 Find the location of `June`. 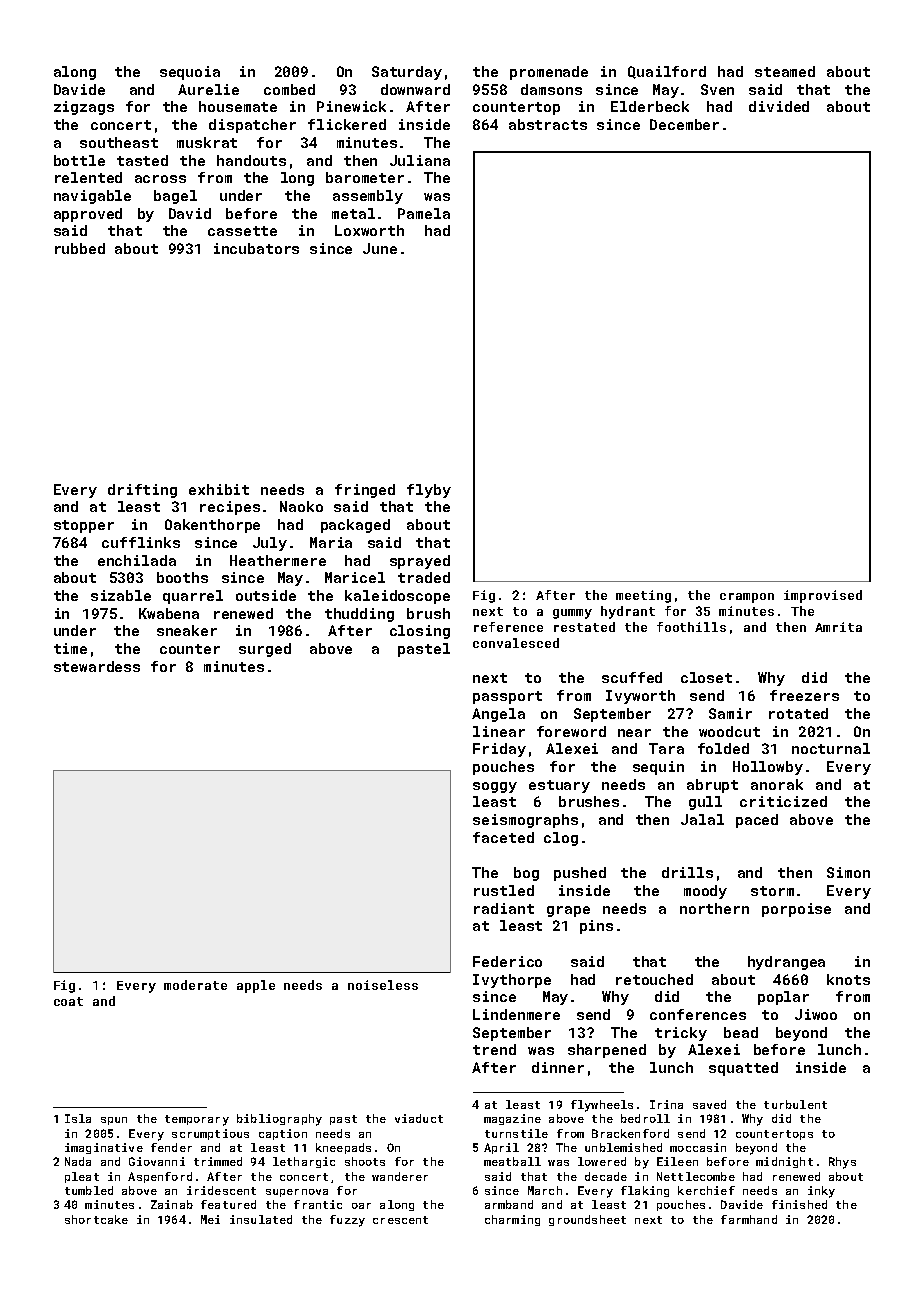

June is located at coordinates (380, 248).
